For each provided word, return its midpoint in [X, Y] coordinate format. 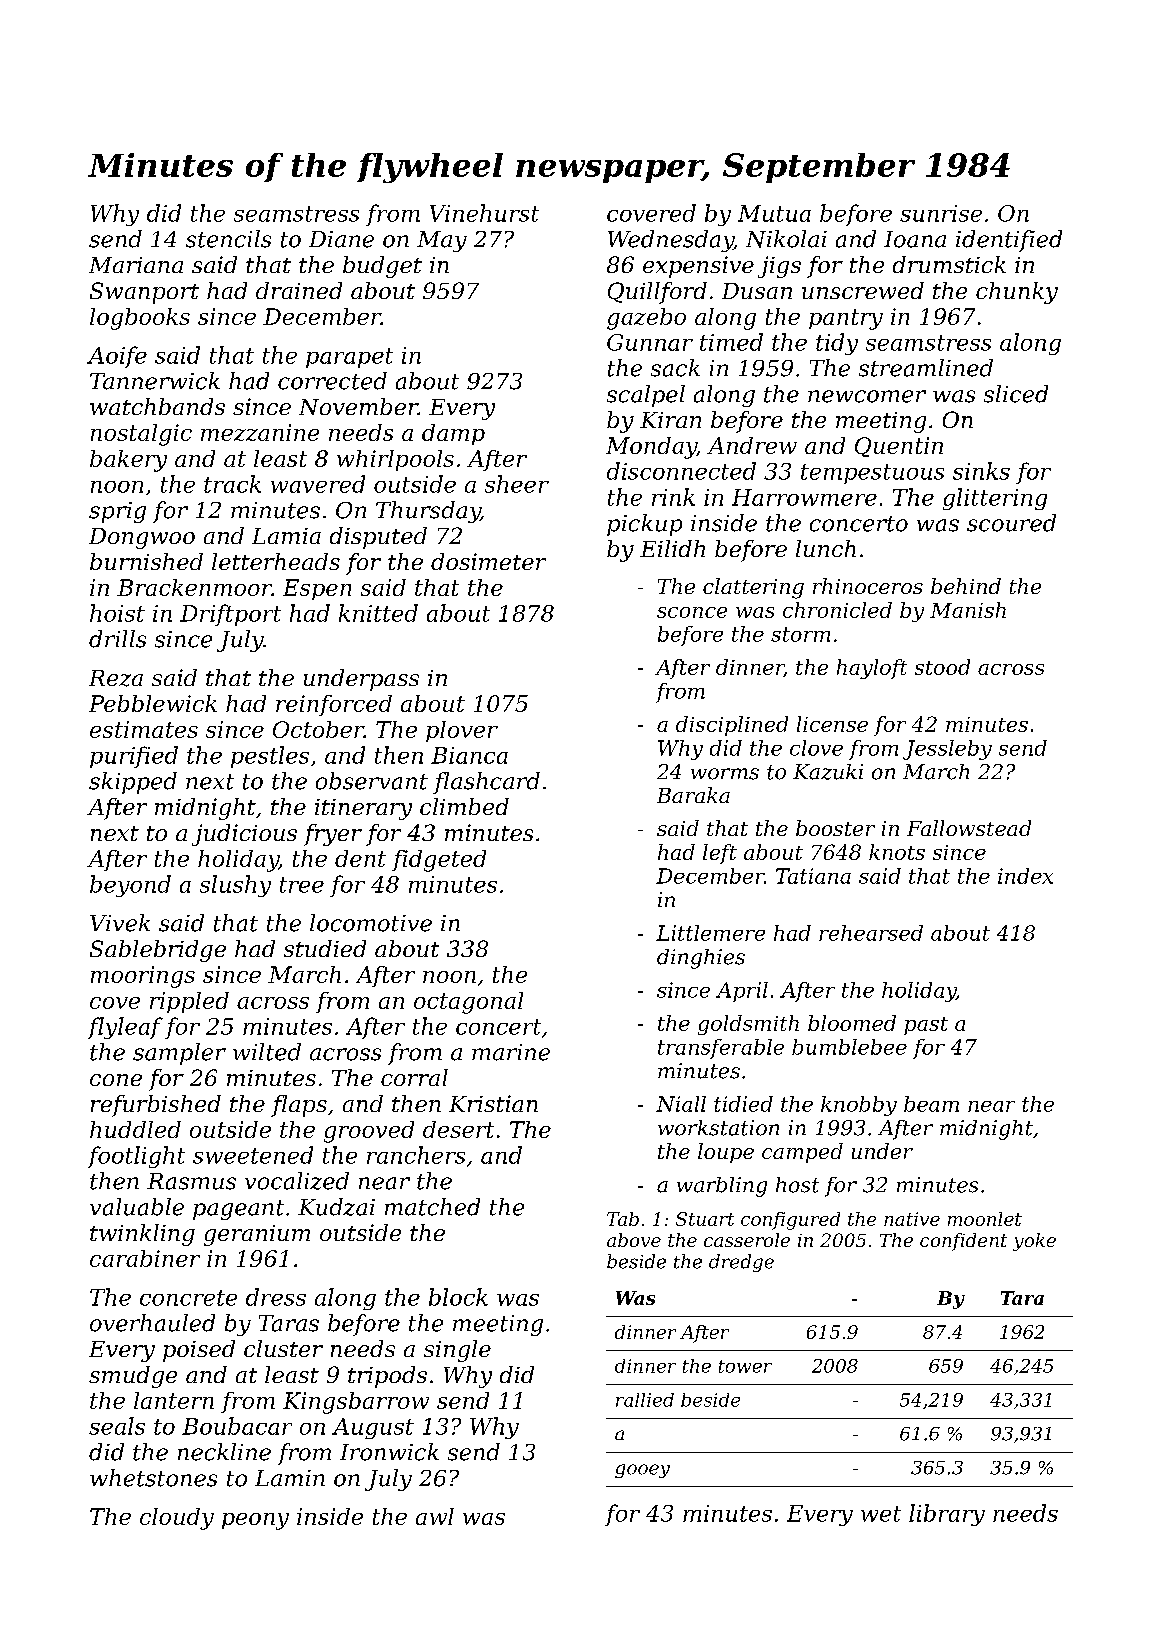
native [912, 1219]
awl [435, 1516]
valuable [137, 1207]
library [947, 1515]
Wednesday [671, 241]
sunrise [941, 213]
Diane [341, 239]
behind [966, 586]
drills [117, 639]
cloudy [177, 1519]
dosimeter [488, 561]
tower [745, 1366]
